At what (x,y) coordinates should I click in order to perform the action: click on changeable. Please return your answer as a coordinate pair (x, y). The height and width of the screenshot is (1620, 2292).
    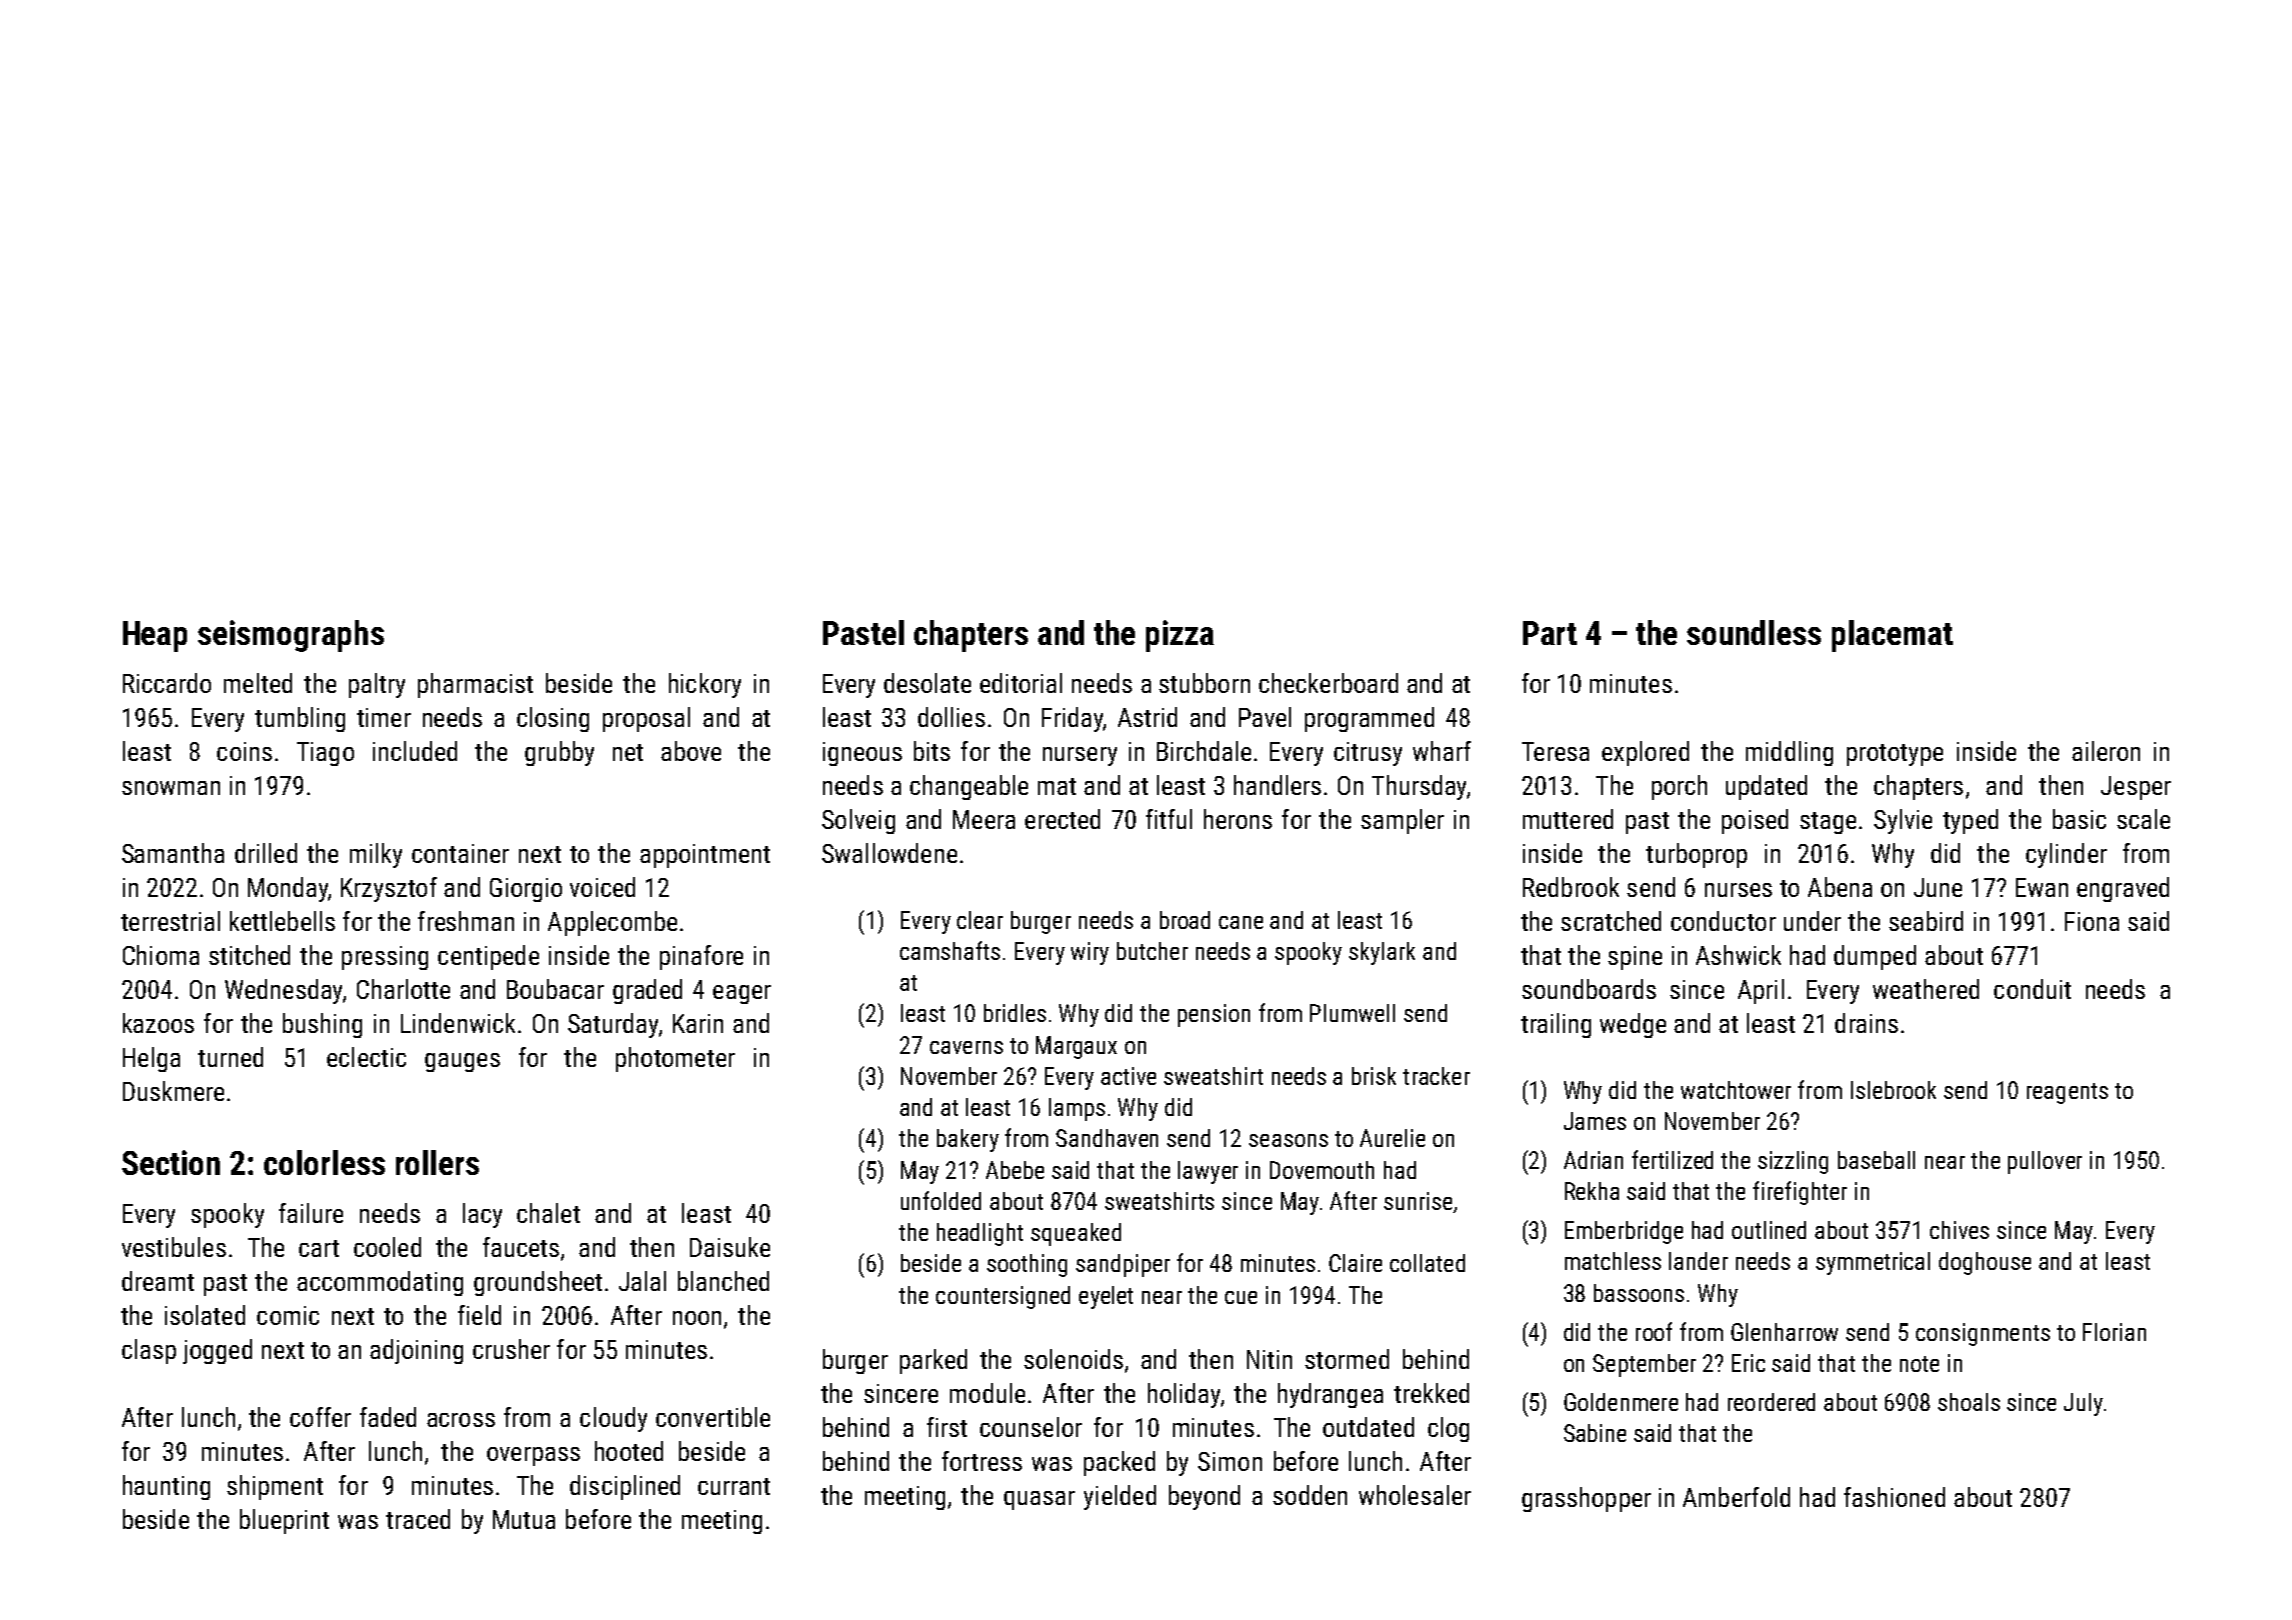
    Looking at the image, I should click on (969, 787).
